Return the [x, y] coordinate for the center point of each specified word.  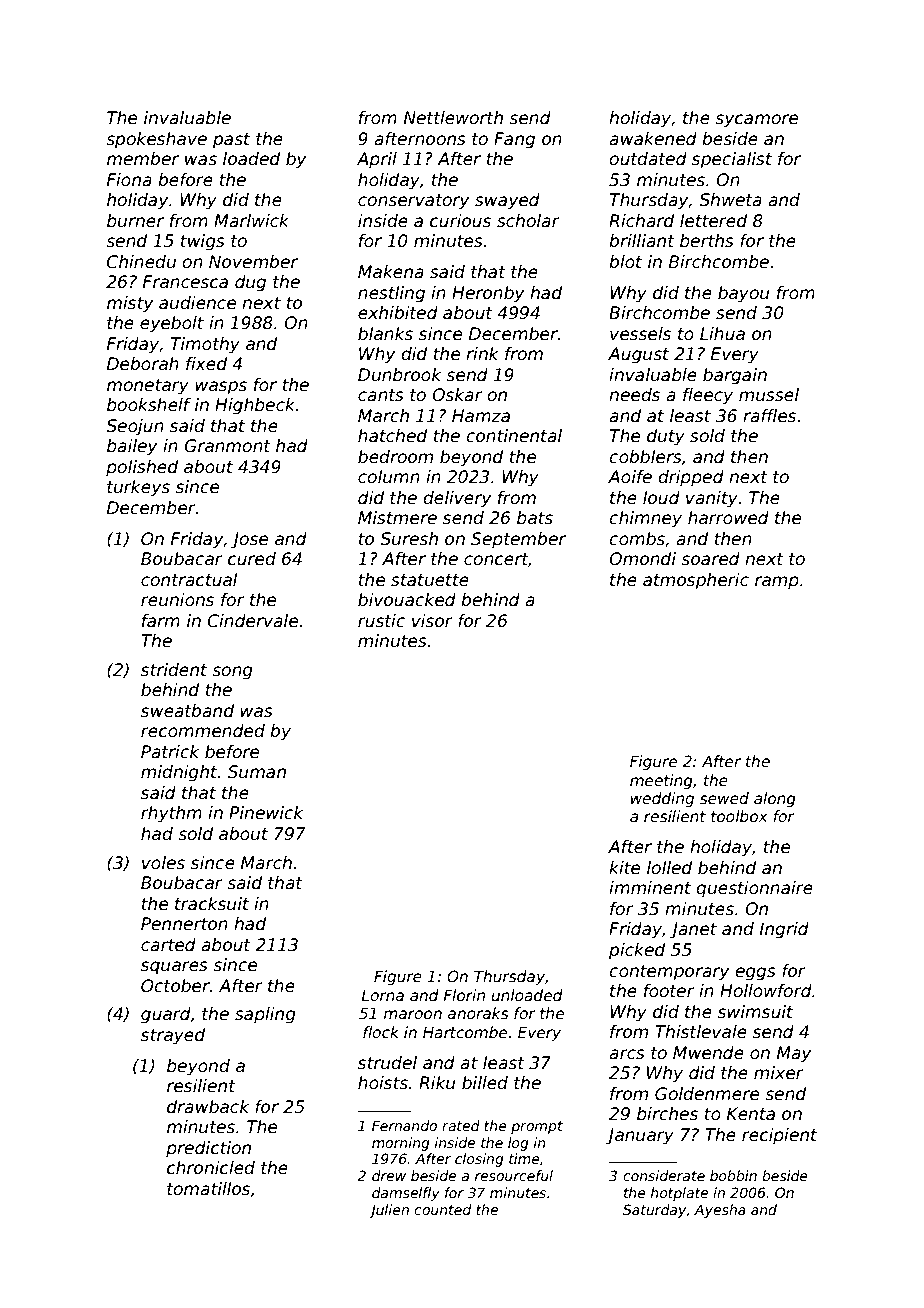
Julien [389, 1211]
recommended [203, 731]
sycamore [756, 121]
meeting [661, 781]
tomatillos [208, 1189]
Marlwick [251, 221]
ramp [777, 583]
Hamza [481, 416]
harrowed [728, 518]
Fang [514, 140]
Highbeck [255, 406]
